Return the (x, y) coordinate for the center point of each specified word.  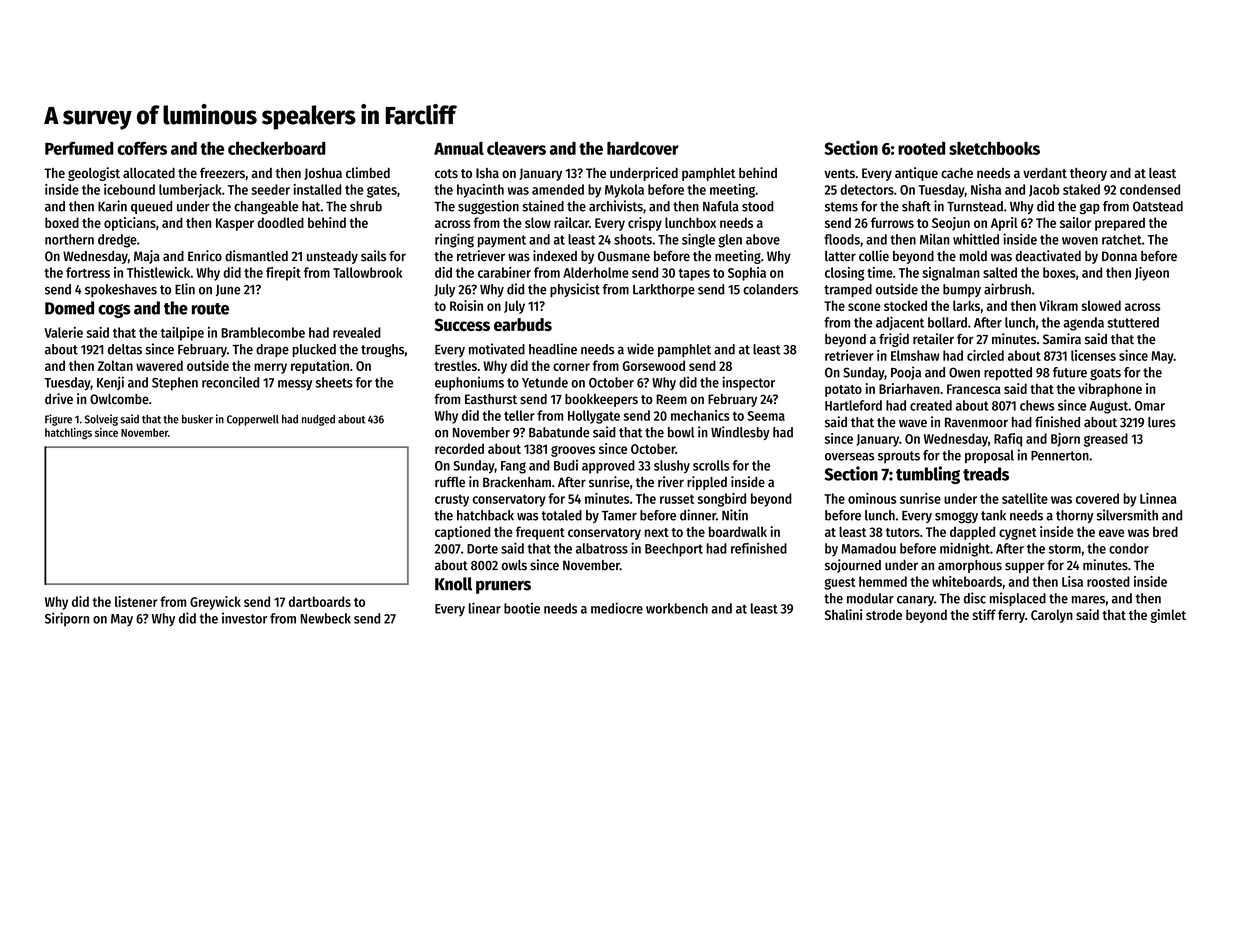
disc (975, 598)
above (763, 239)
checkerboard (277, 148)
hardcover (643, 148)
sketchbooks (994, 148)
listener (136, 601)
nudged (318, 420)
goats (1105, 374)
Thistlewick (158, 272)
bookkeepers (601, 400)
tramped (848, 290)
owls (514, 565)
